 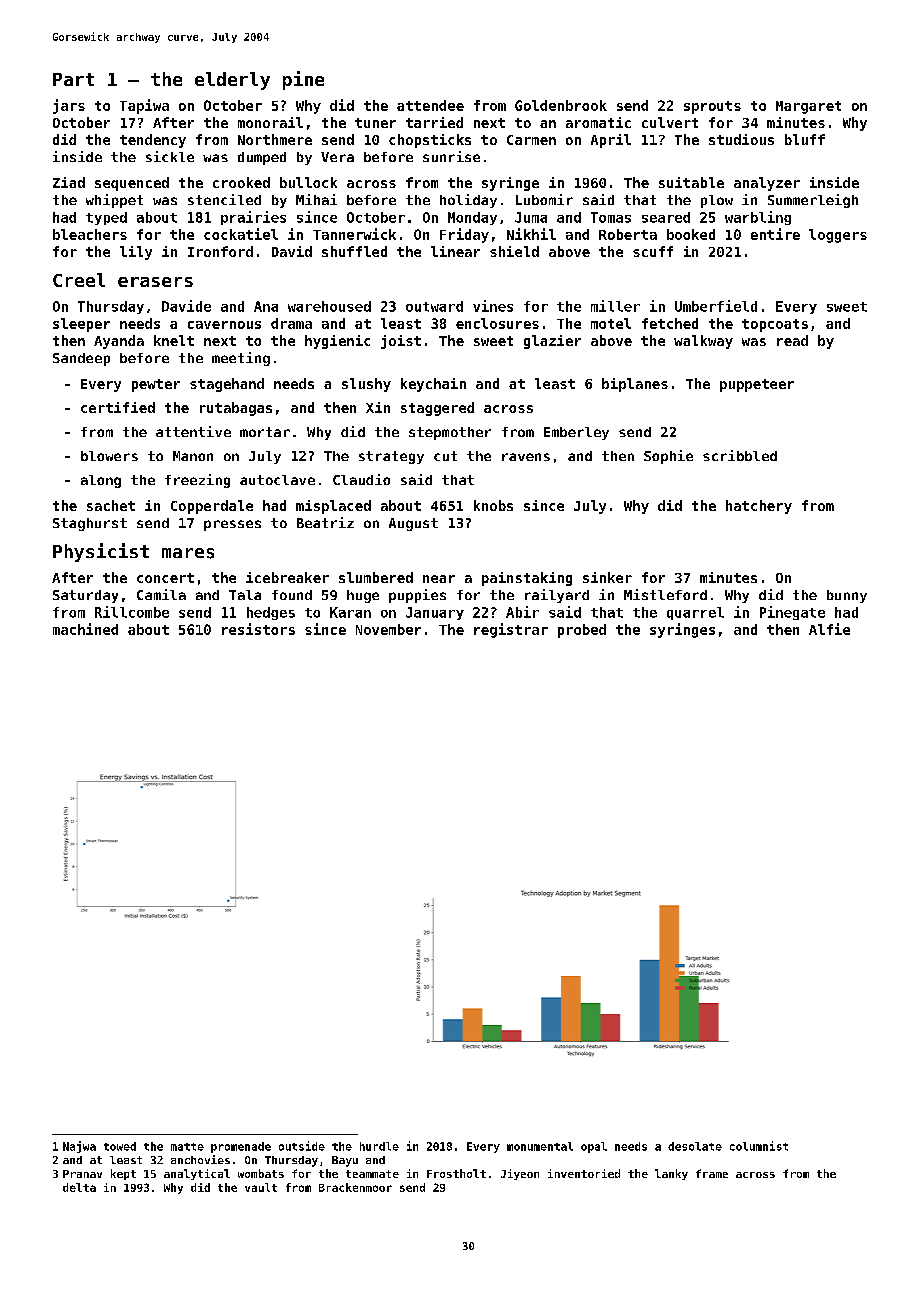 What do you see at coordinates (712, 107) in the screenshot?
I see `sprouts` at bounding box center [712, 107].
